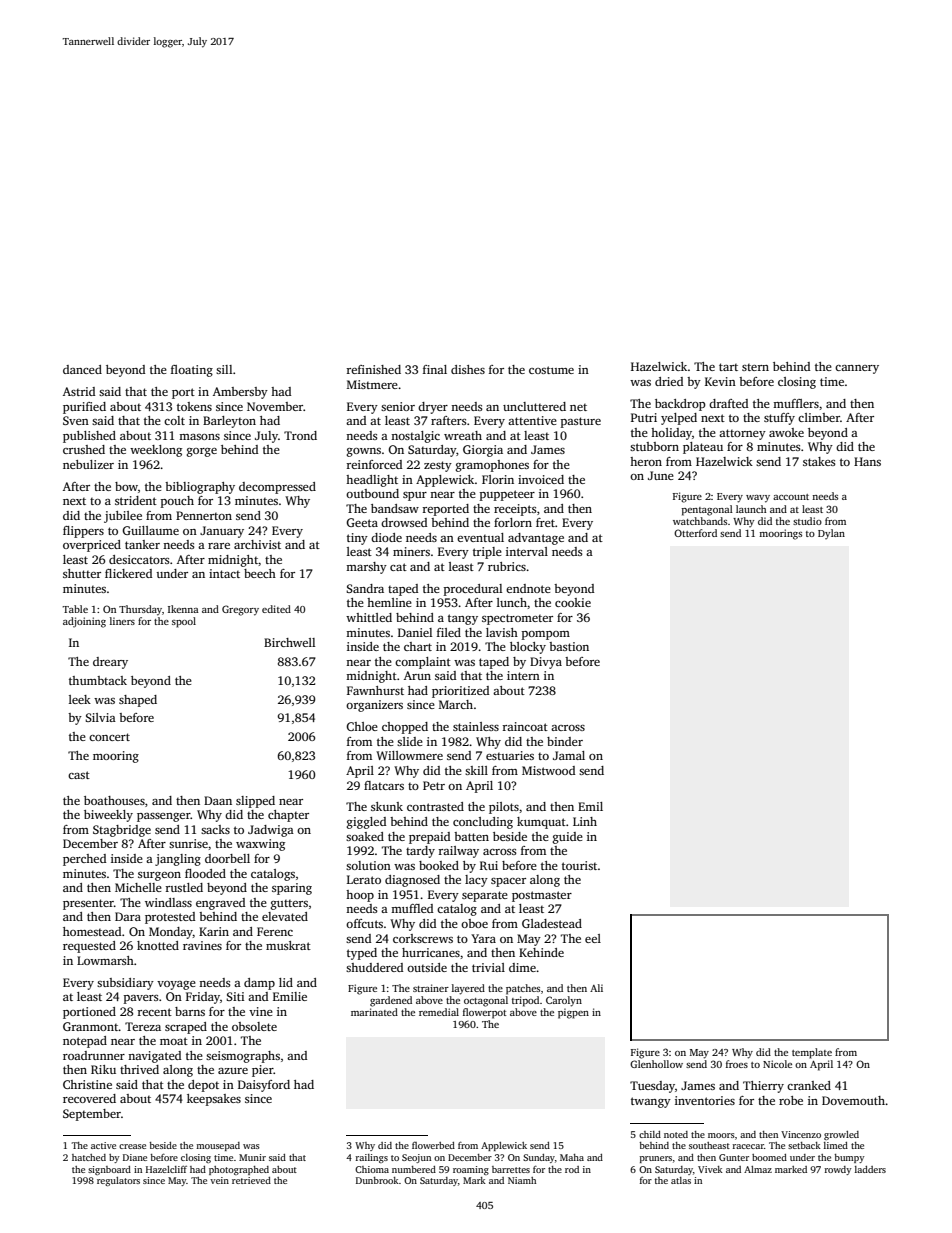  What do you see at coordinates (154, 1057) in the image?
I see `navigated` at bounding box center [154, 1057].
